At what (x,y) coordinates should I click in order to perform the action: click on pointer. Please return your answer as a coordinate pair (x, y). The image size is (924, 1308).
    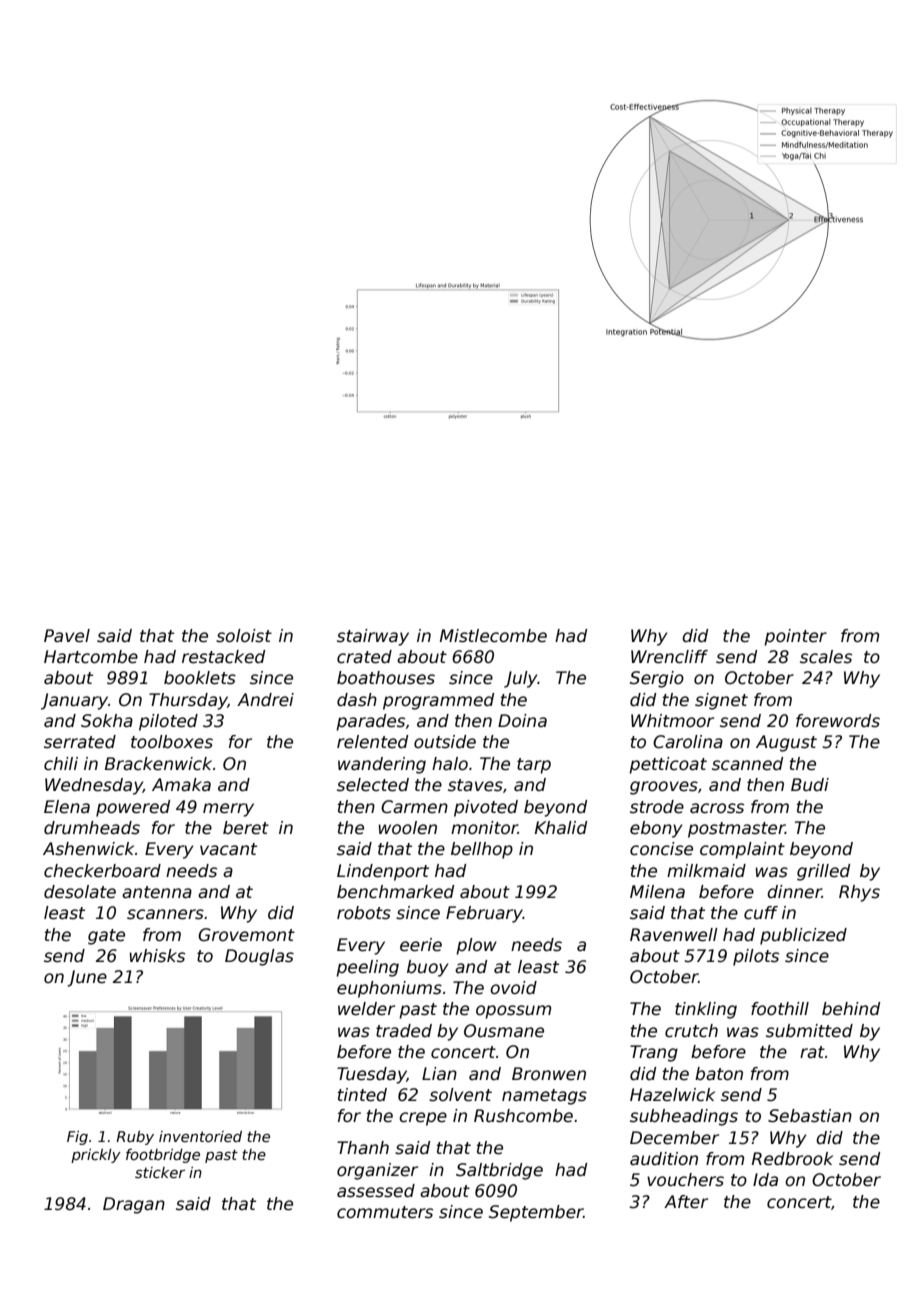
    Looking at the image, I should click on (795, 637).
